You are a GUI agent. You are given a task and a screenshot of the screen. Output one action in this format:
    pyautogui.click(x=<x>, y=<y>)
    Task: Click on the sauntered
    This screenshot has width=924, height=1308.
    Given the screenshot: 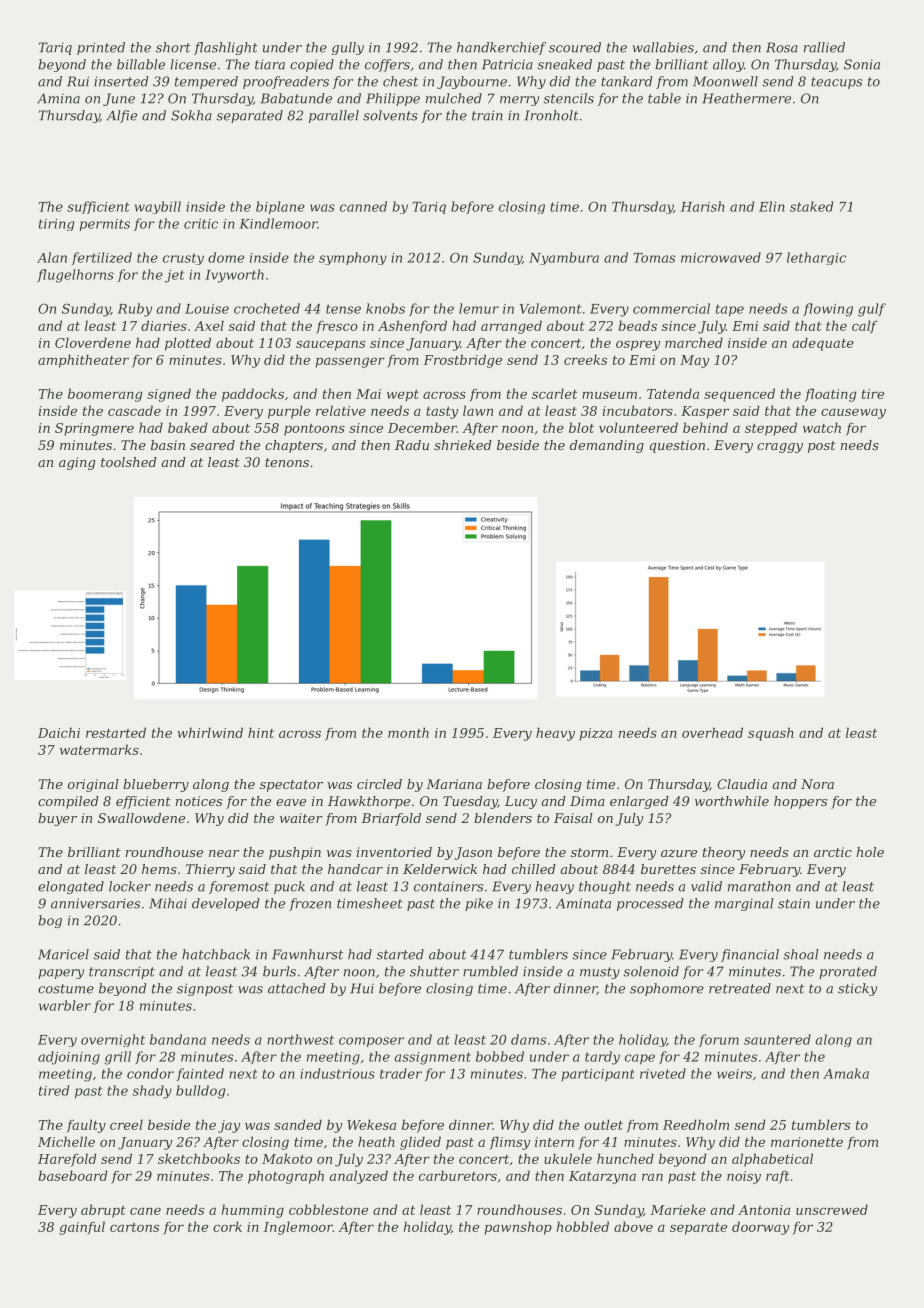 What is the action you would take?
    pyautogui.click(x=777, y=1039)
